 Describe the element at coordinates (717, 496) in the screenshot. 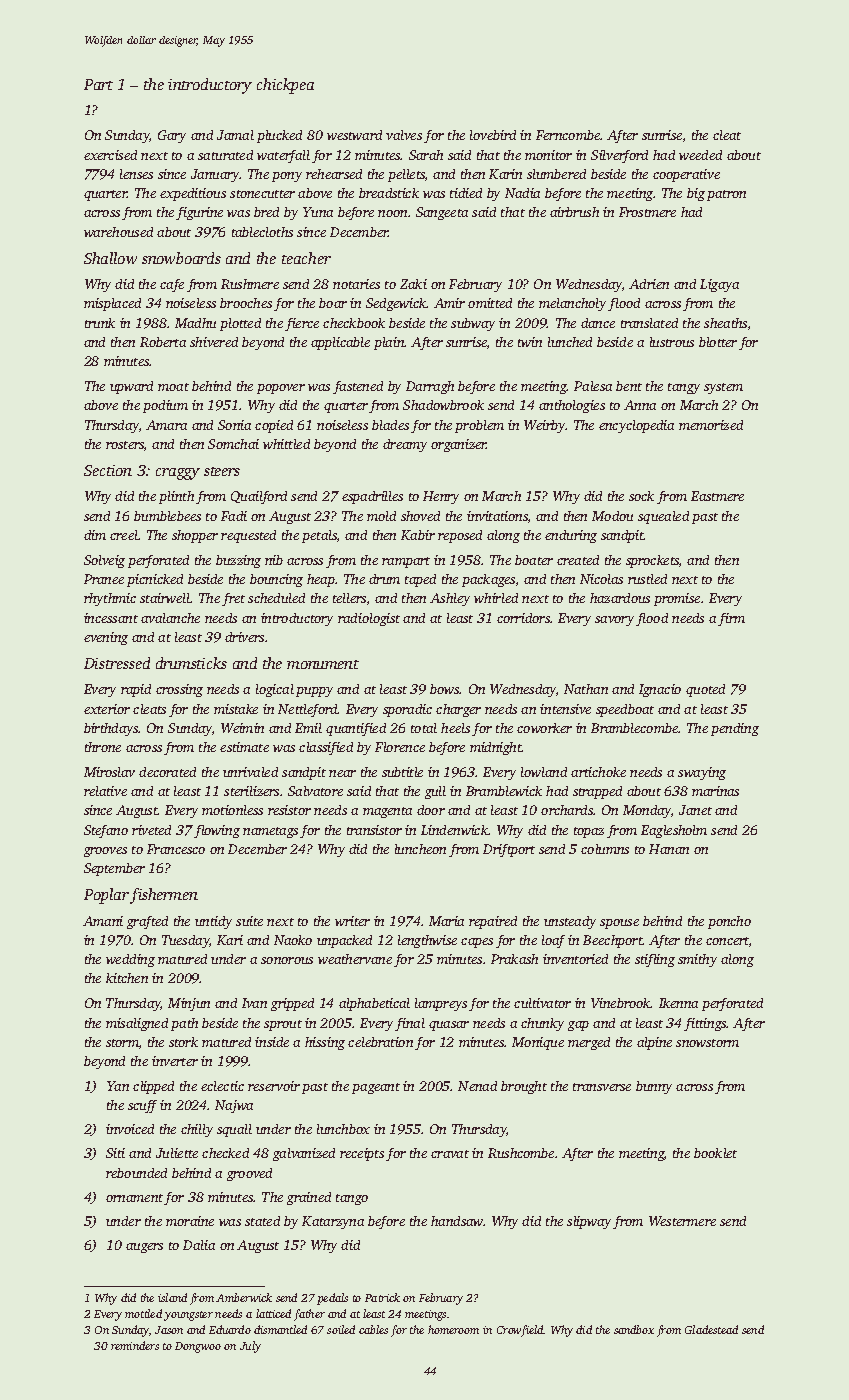

I see `Eastmere` at that location.
